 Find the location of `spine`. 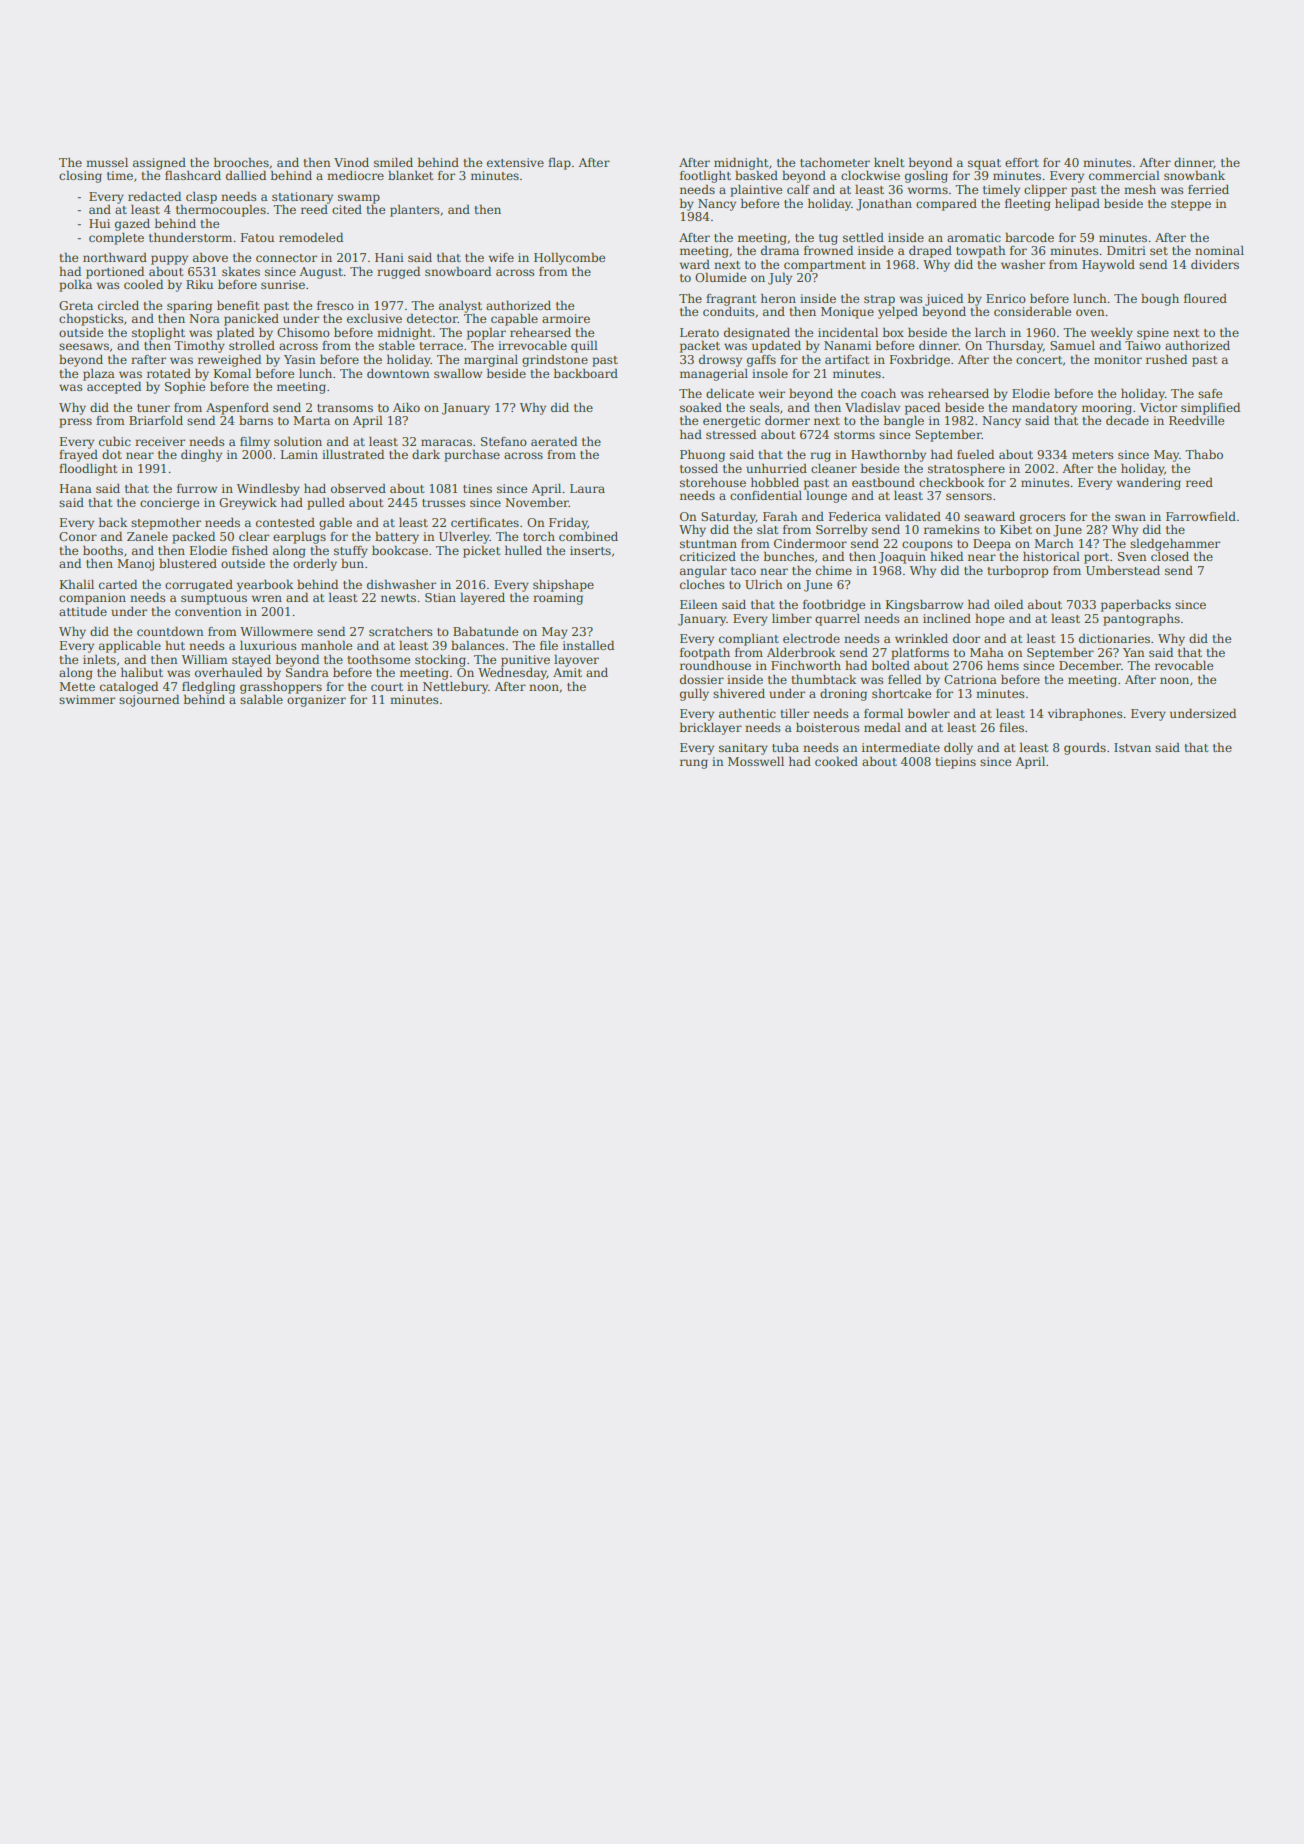

spine is located at coordinates (1153, 334).
